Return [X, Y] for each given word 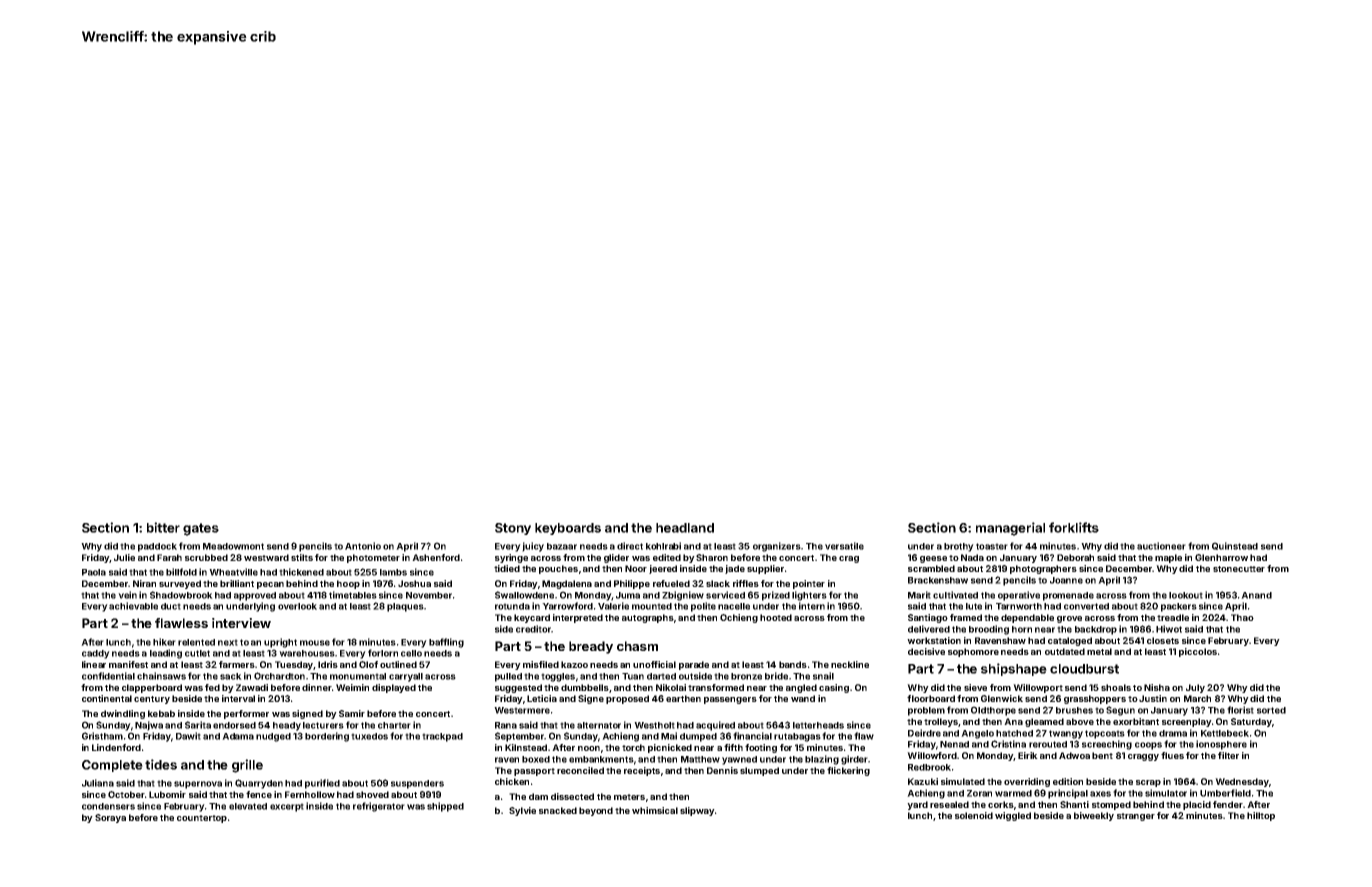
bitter [163, 527]
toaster [992, 546]
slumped [759, 771]
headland [685, 528]
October [126, 794]
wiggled [1013, 816]
